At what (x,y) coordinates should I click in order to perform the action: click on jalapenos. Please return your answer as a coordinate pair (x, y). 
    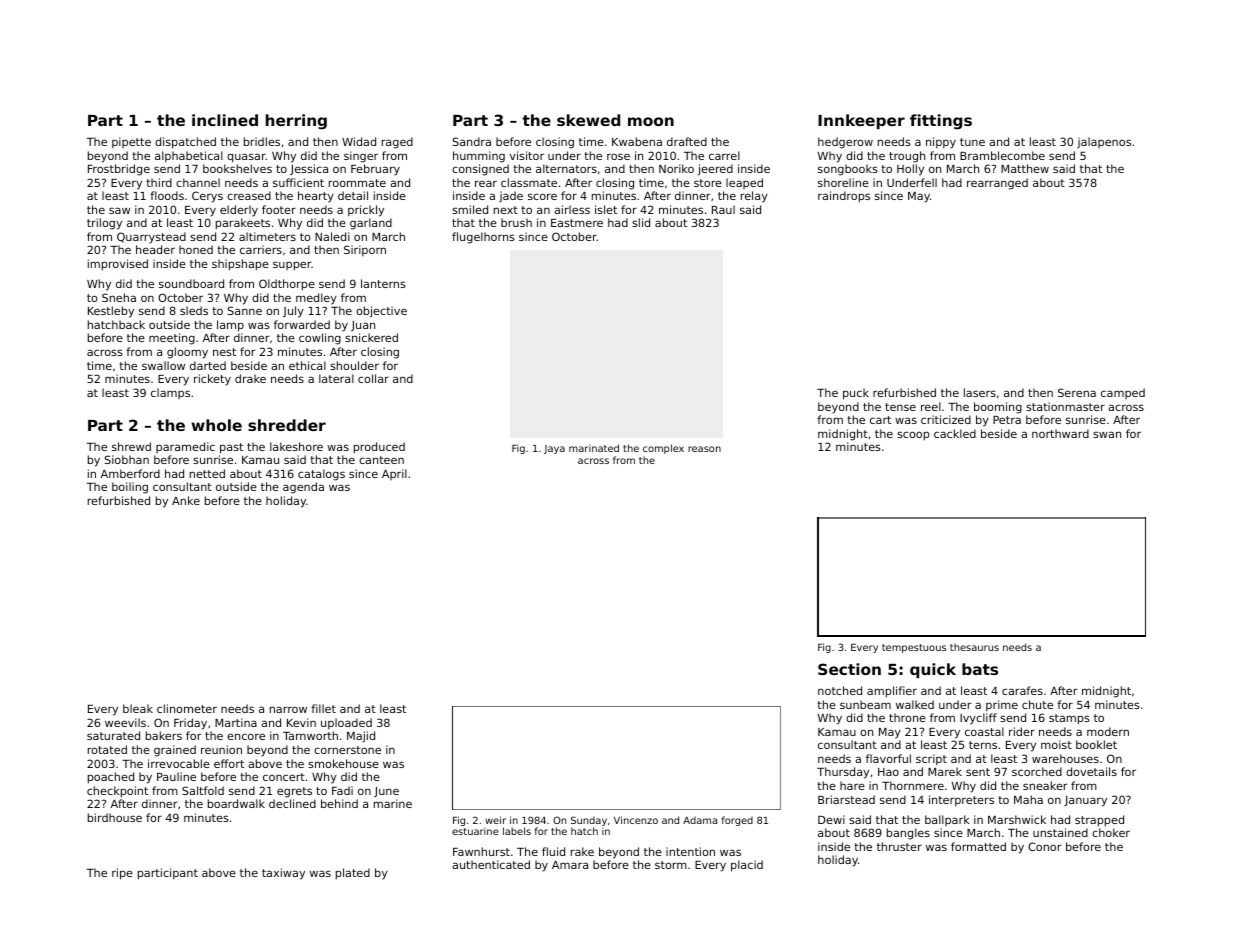
    Looking at the image, I should click on (1104, 142).
